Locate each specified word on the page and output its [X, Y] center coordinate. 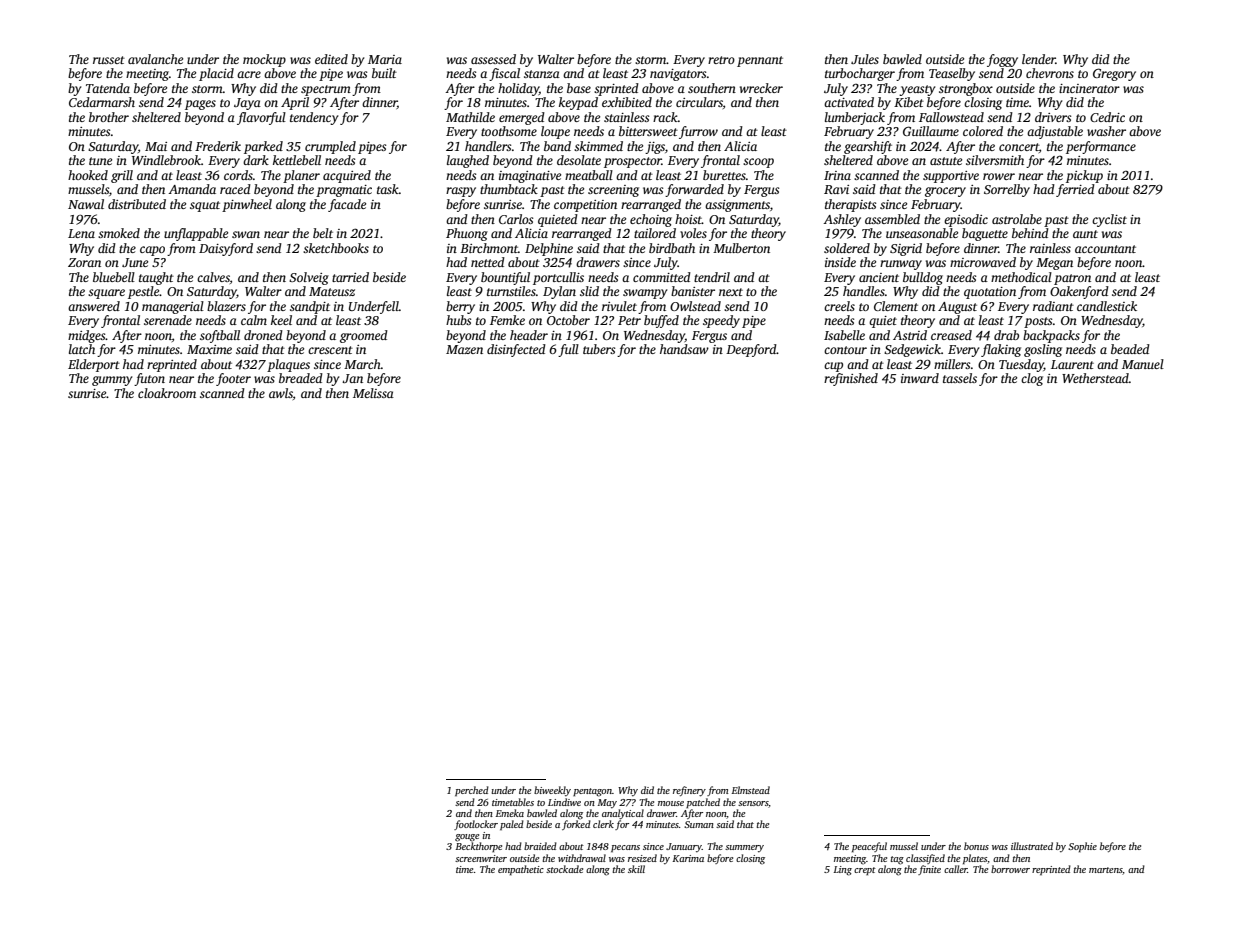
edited [331, 59]
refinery [689, 791]
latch [82, 349]
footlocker [476, 825]
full [568, 350]
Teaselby [952, 74]
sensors [753, 803]
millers [952, 364]
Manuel [1143, 364]
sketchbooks [336, 248]
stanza [542, 74]
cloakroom [167, 393]
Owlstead [695, 306]
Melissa [373, 393]
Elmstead [751, 790]
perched [472, 791]
